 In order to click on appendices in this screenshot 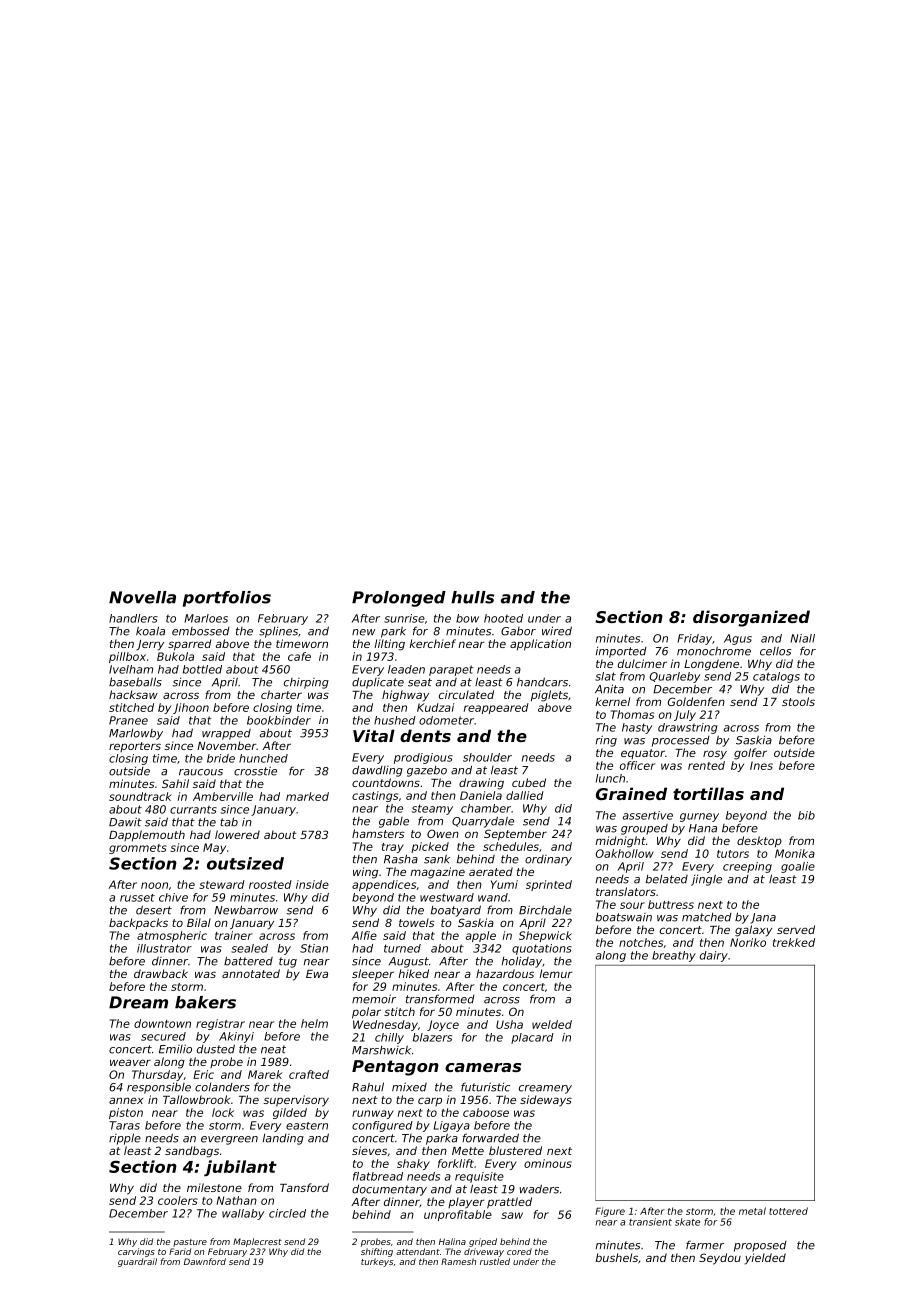, I will do `click(384, 885)`.
